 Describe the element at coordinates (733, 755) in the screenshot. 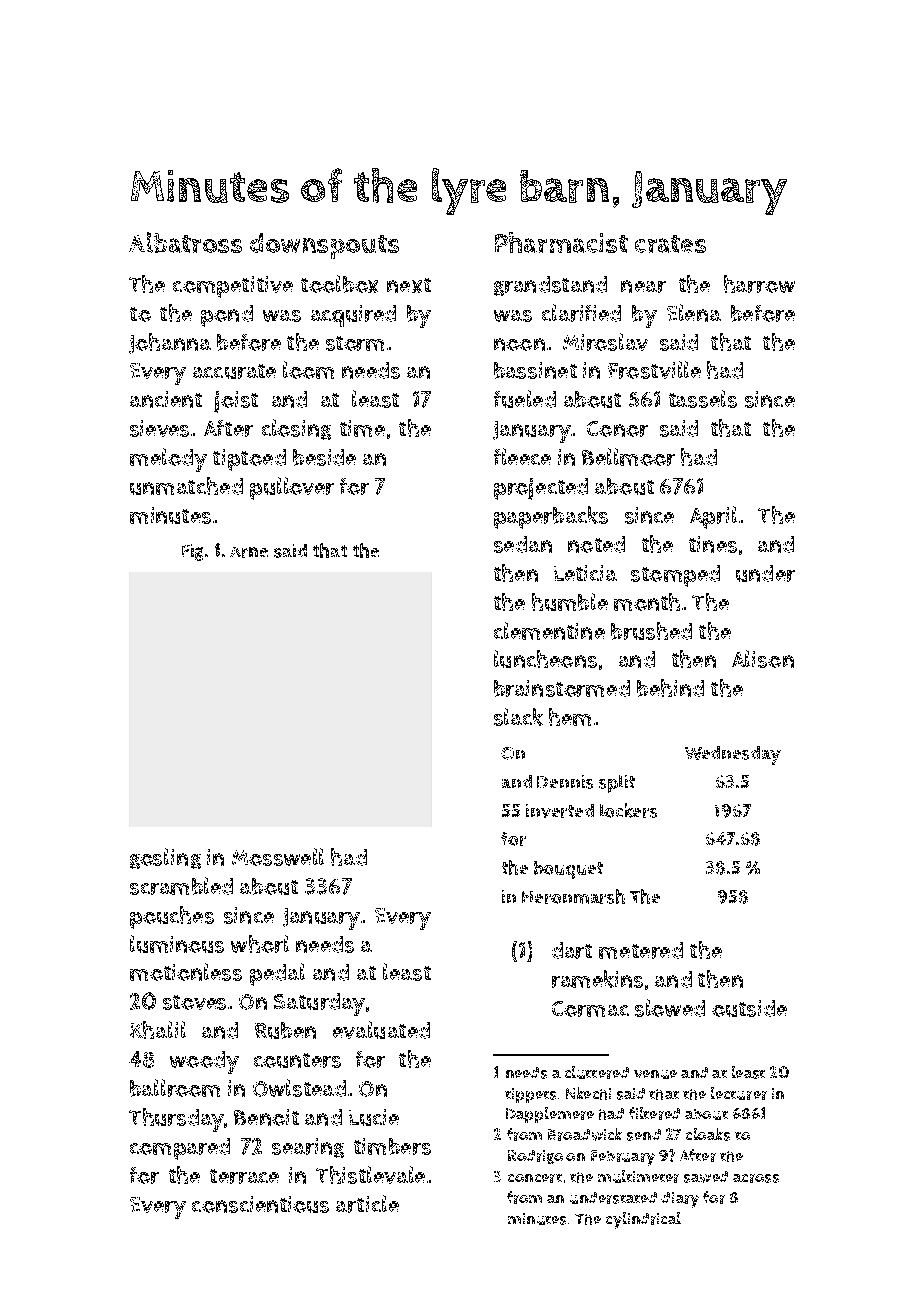

I see `Wednesday` at that location.
